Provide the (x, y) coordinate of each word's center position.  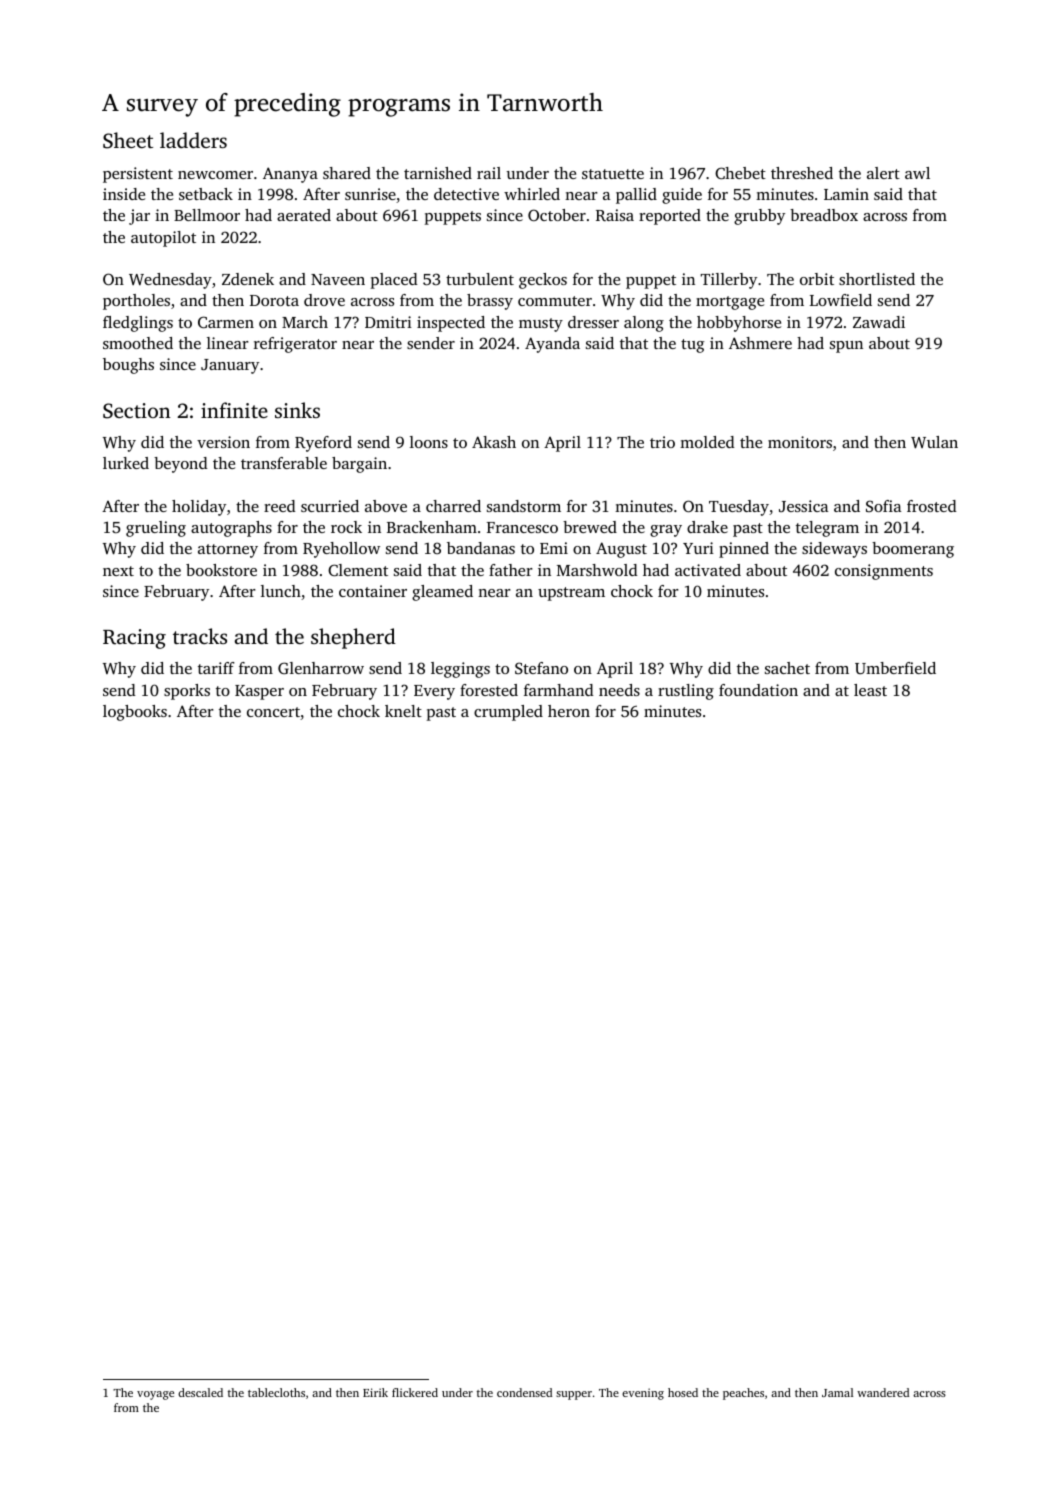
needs (619, 690)
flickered (415, 1392)
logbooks (135, 713)
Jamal (837, 1392)
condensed (524, 1392)
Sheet (128, 140)
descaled (200, 1392)
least (870, 690)
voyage (155, 1395)
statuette (613, 174)
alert (883, 173)
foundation (758, 690)
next (118, 571)
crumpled (508, 713)
